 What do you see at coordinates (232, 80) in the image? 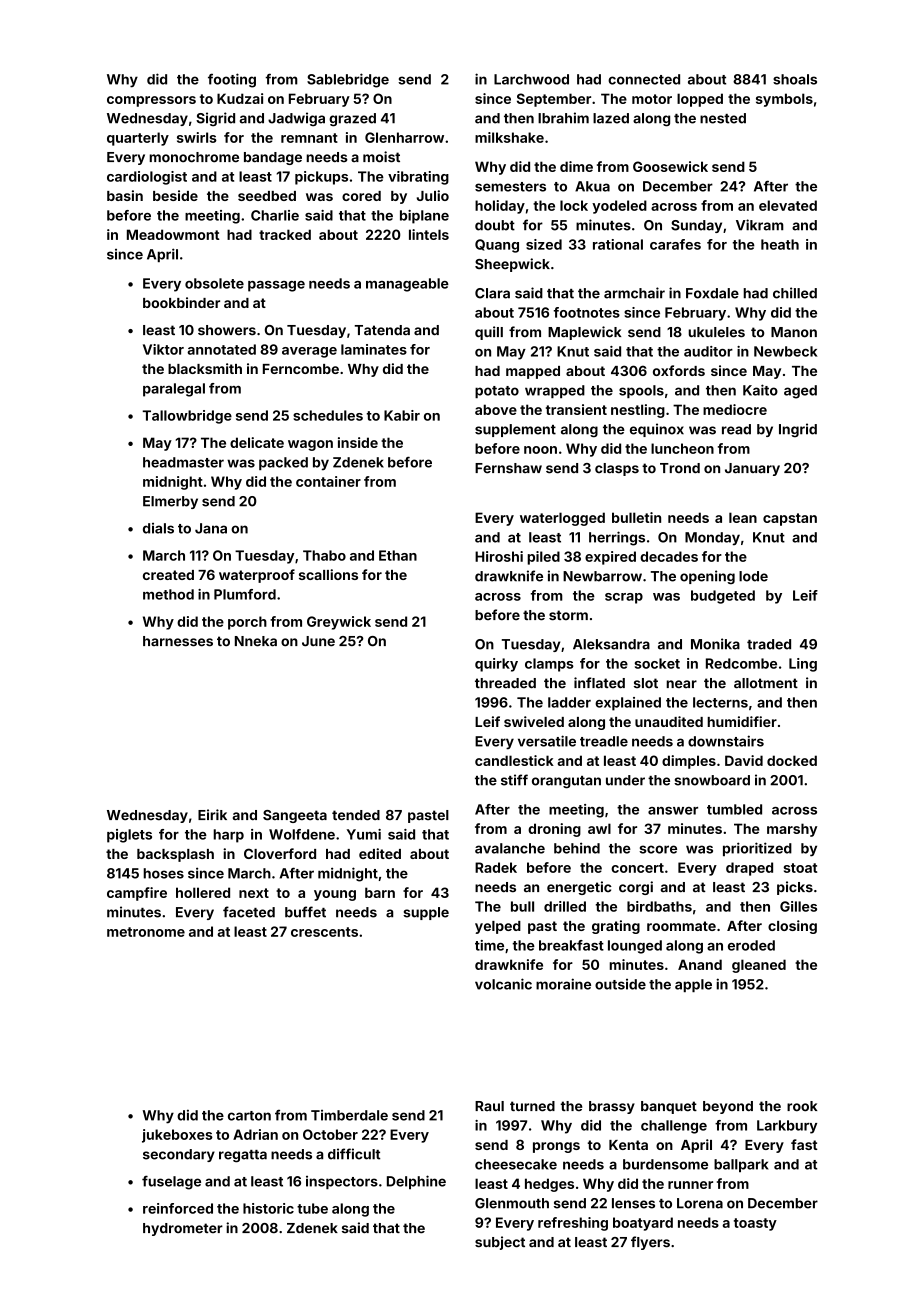
I see `footing` at bounding box center [232, 80].
